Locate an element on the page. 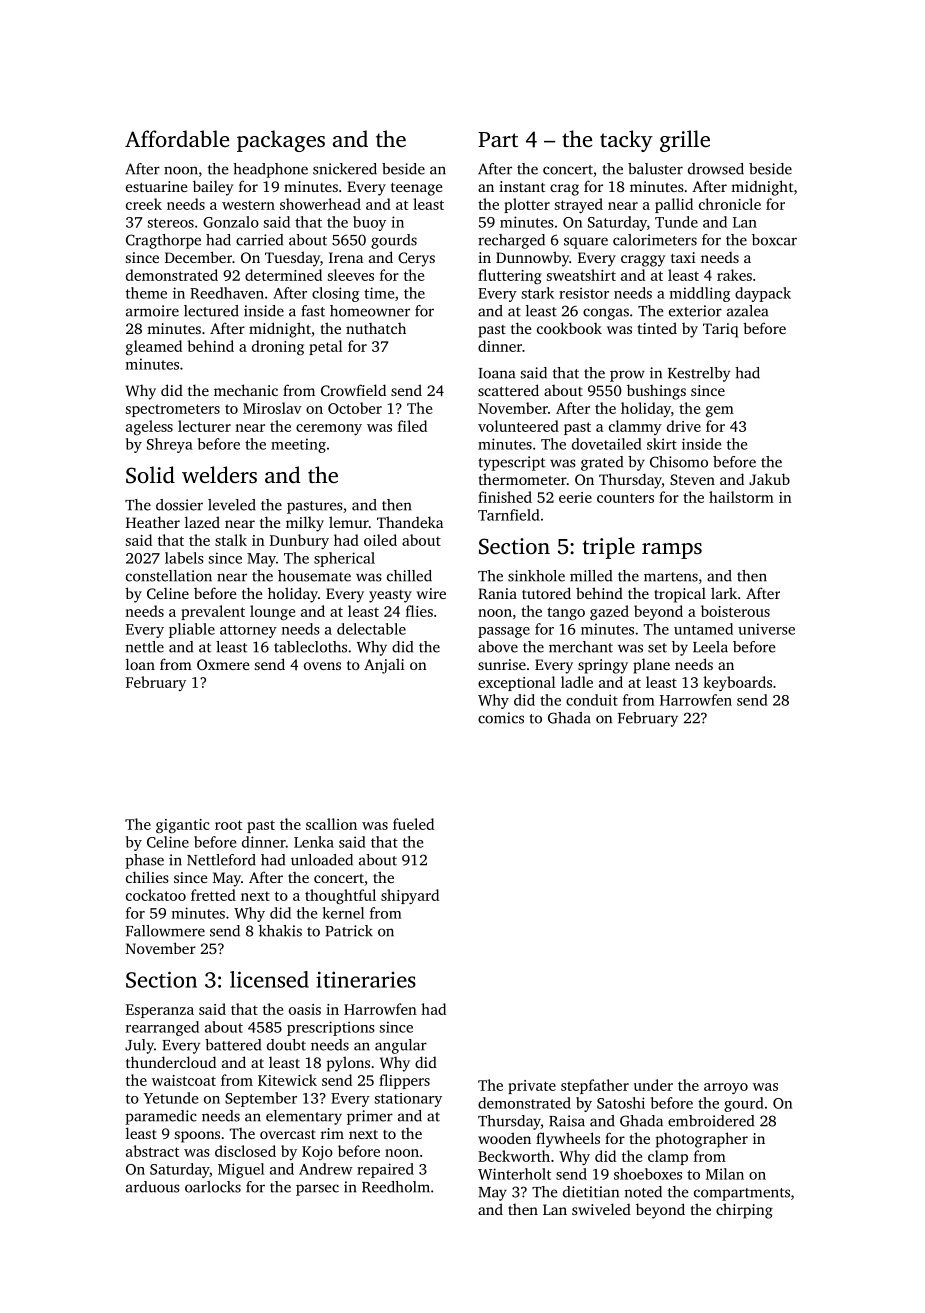  Thandeka is located at coordinates (410, 522).
